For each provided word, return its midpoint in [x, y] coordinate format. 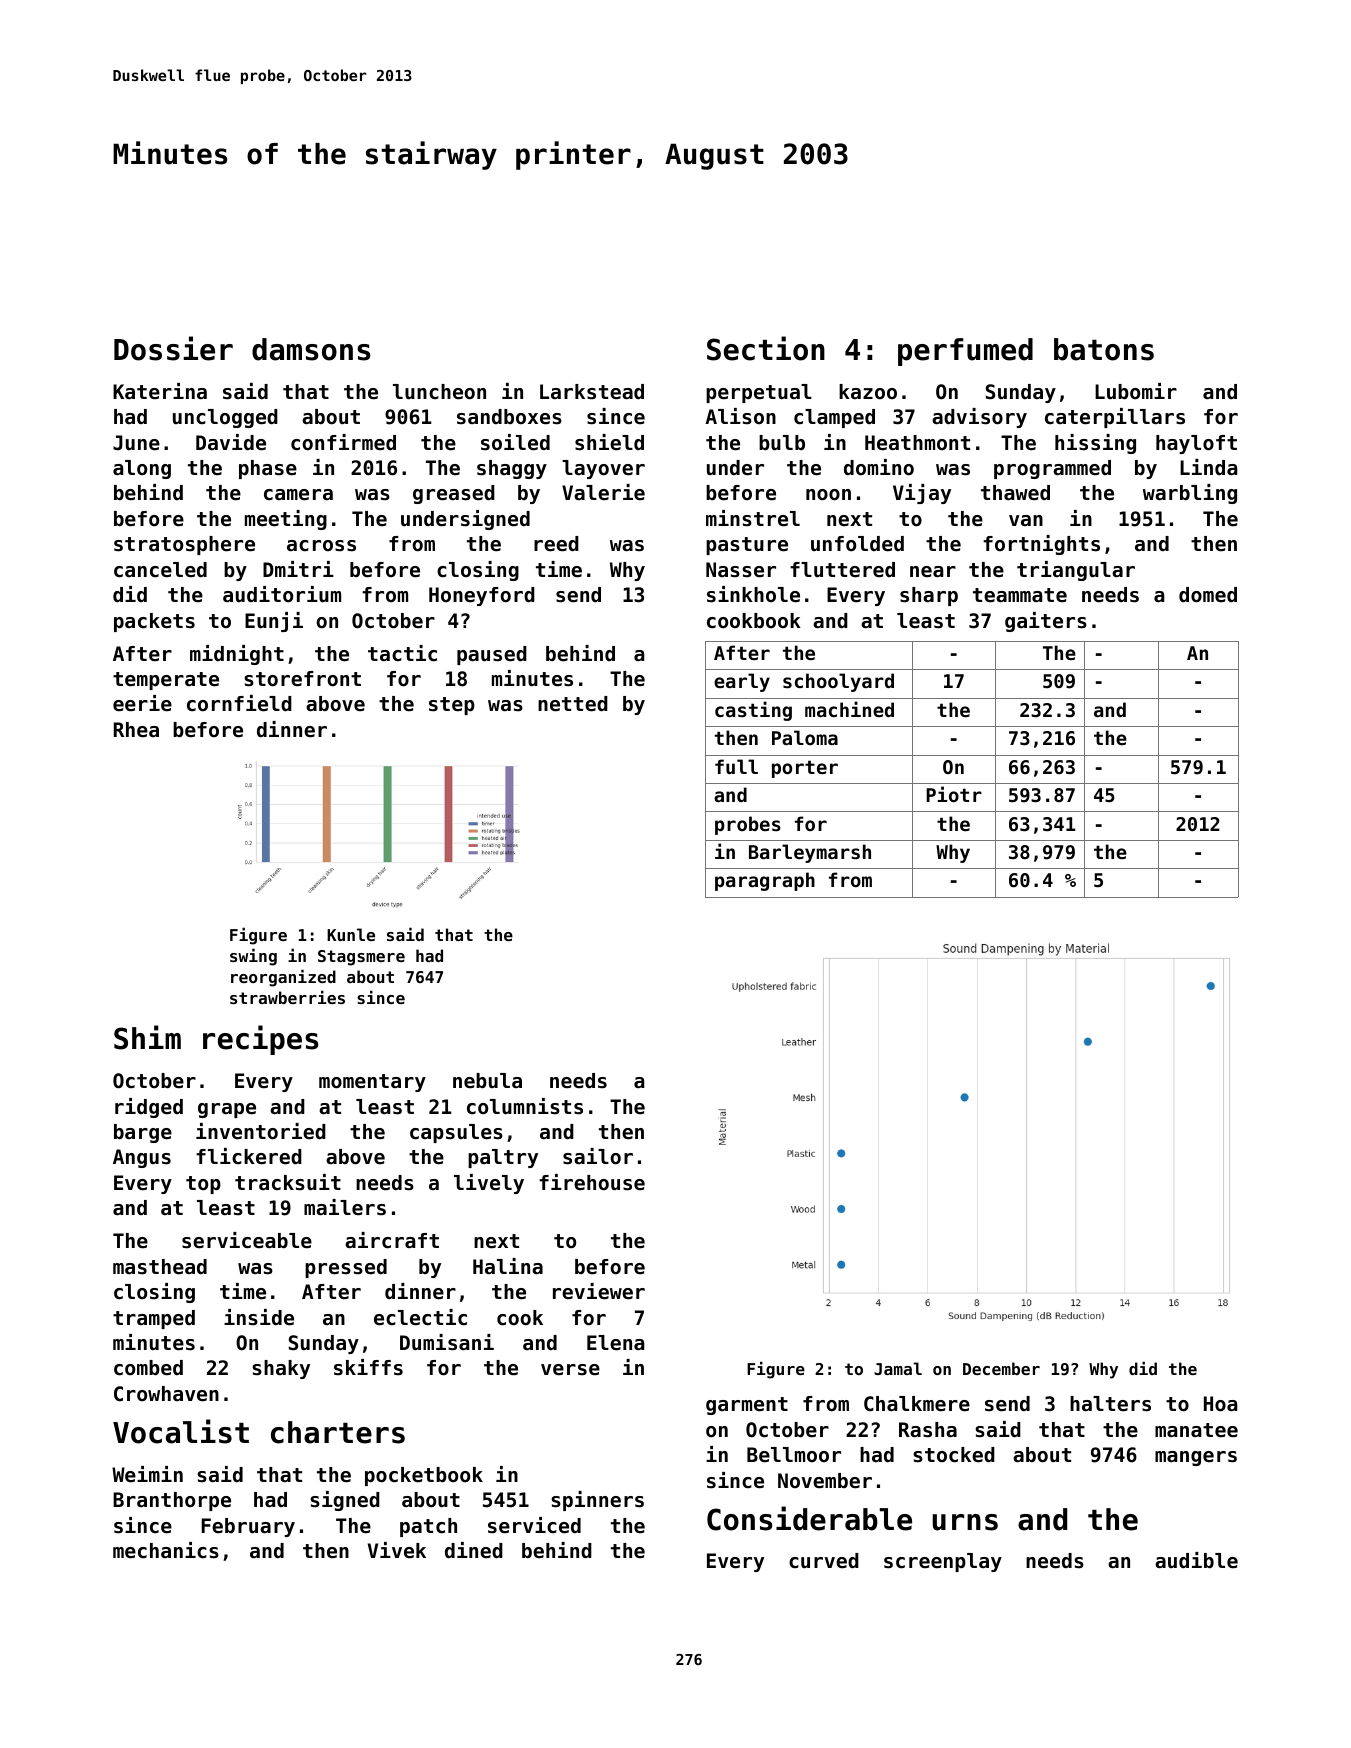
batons [1104, 349]
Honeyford [482, 596]
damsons [311, 349]
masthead [160, 1267]
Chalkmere [917, 1404]
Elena [616, 1343]
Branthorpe [172, 1501]
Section [766, 348]
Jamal [898, 1368]
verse [570, 1370]
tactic [402, 653]
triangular [1076, 571]
